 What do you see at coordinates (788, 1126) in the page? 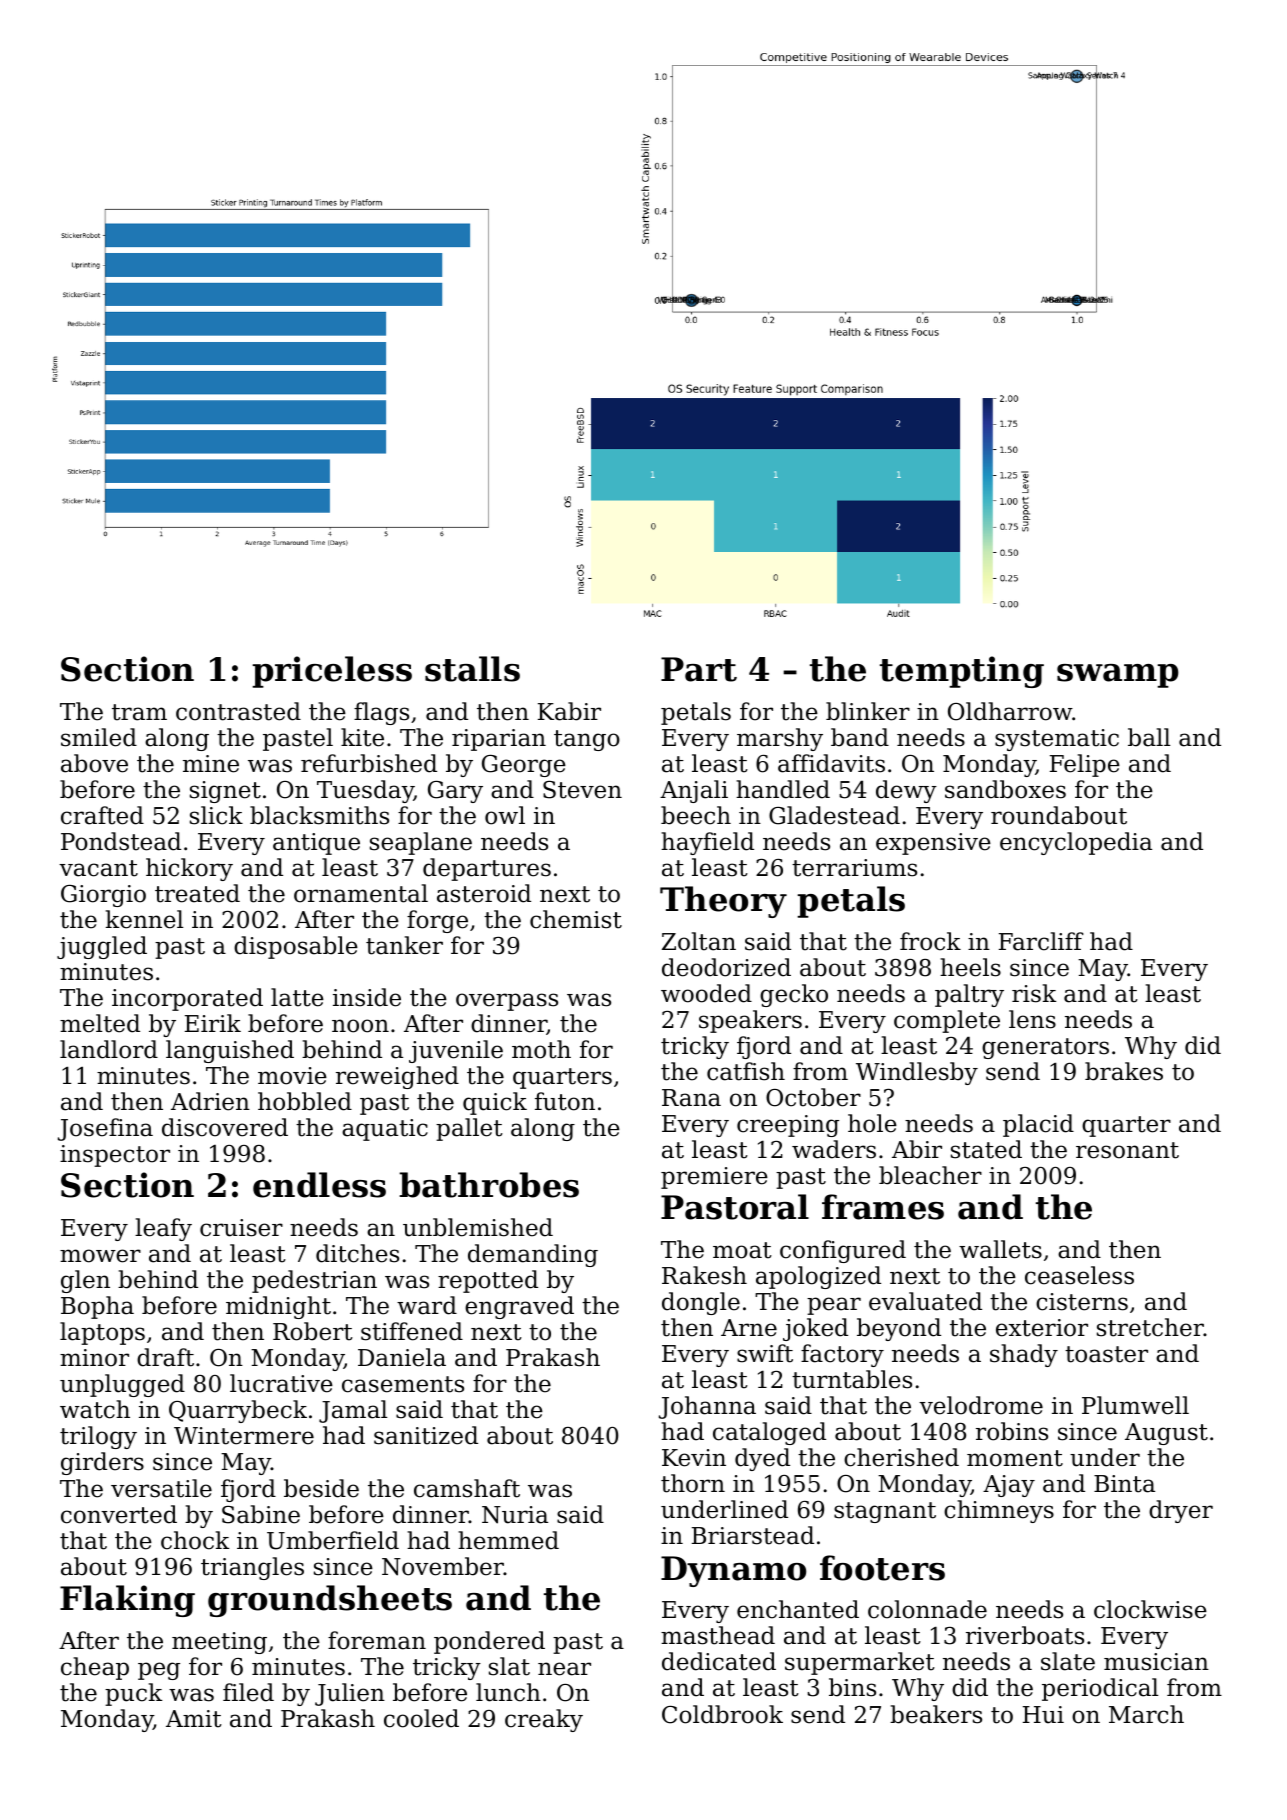
I see `creeping` at bounding box center [788, 1126].
